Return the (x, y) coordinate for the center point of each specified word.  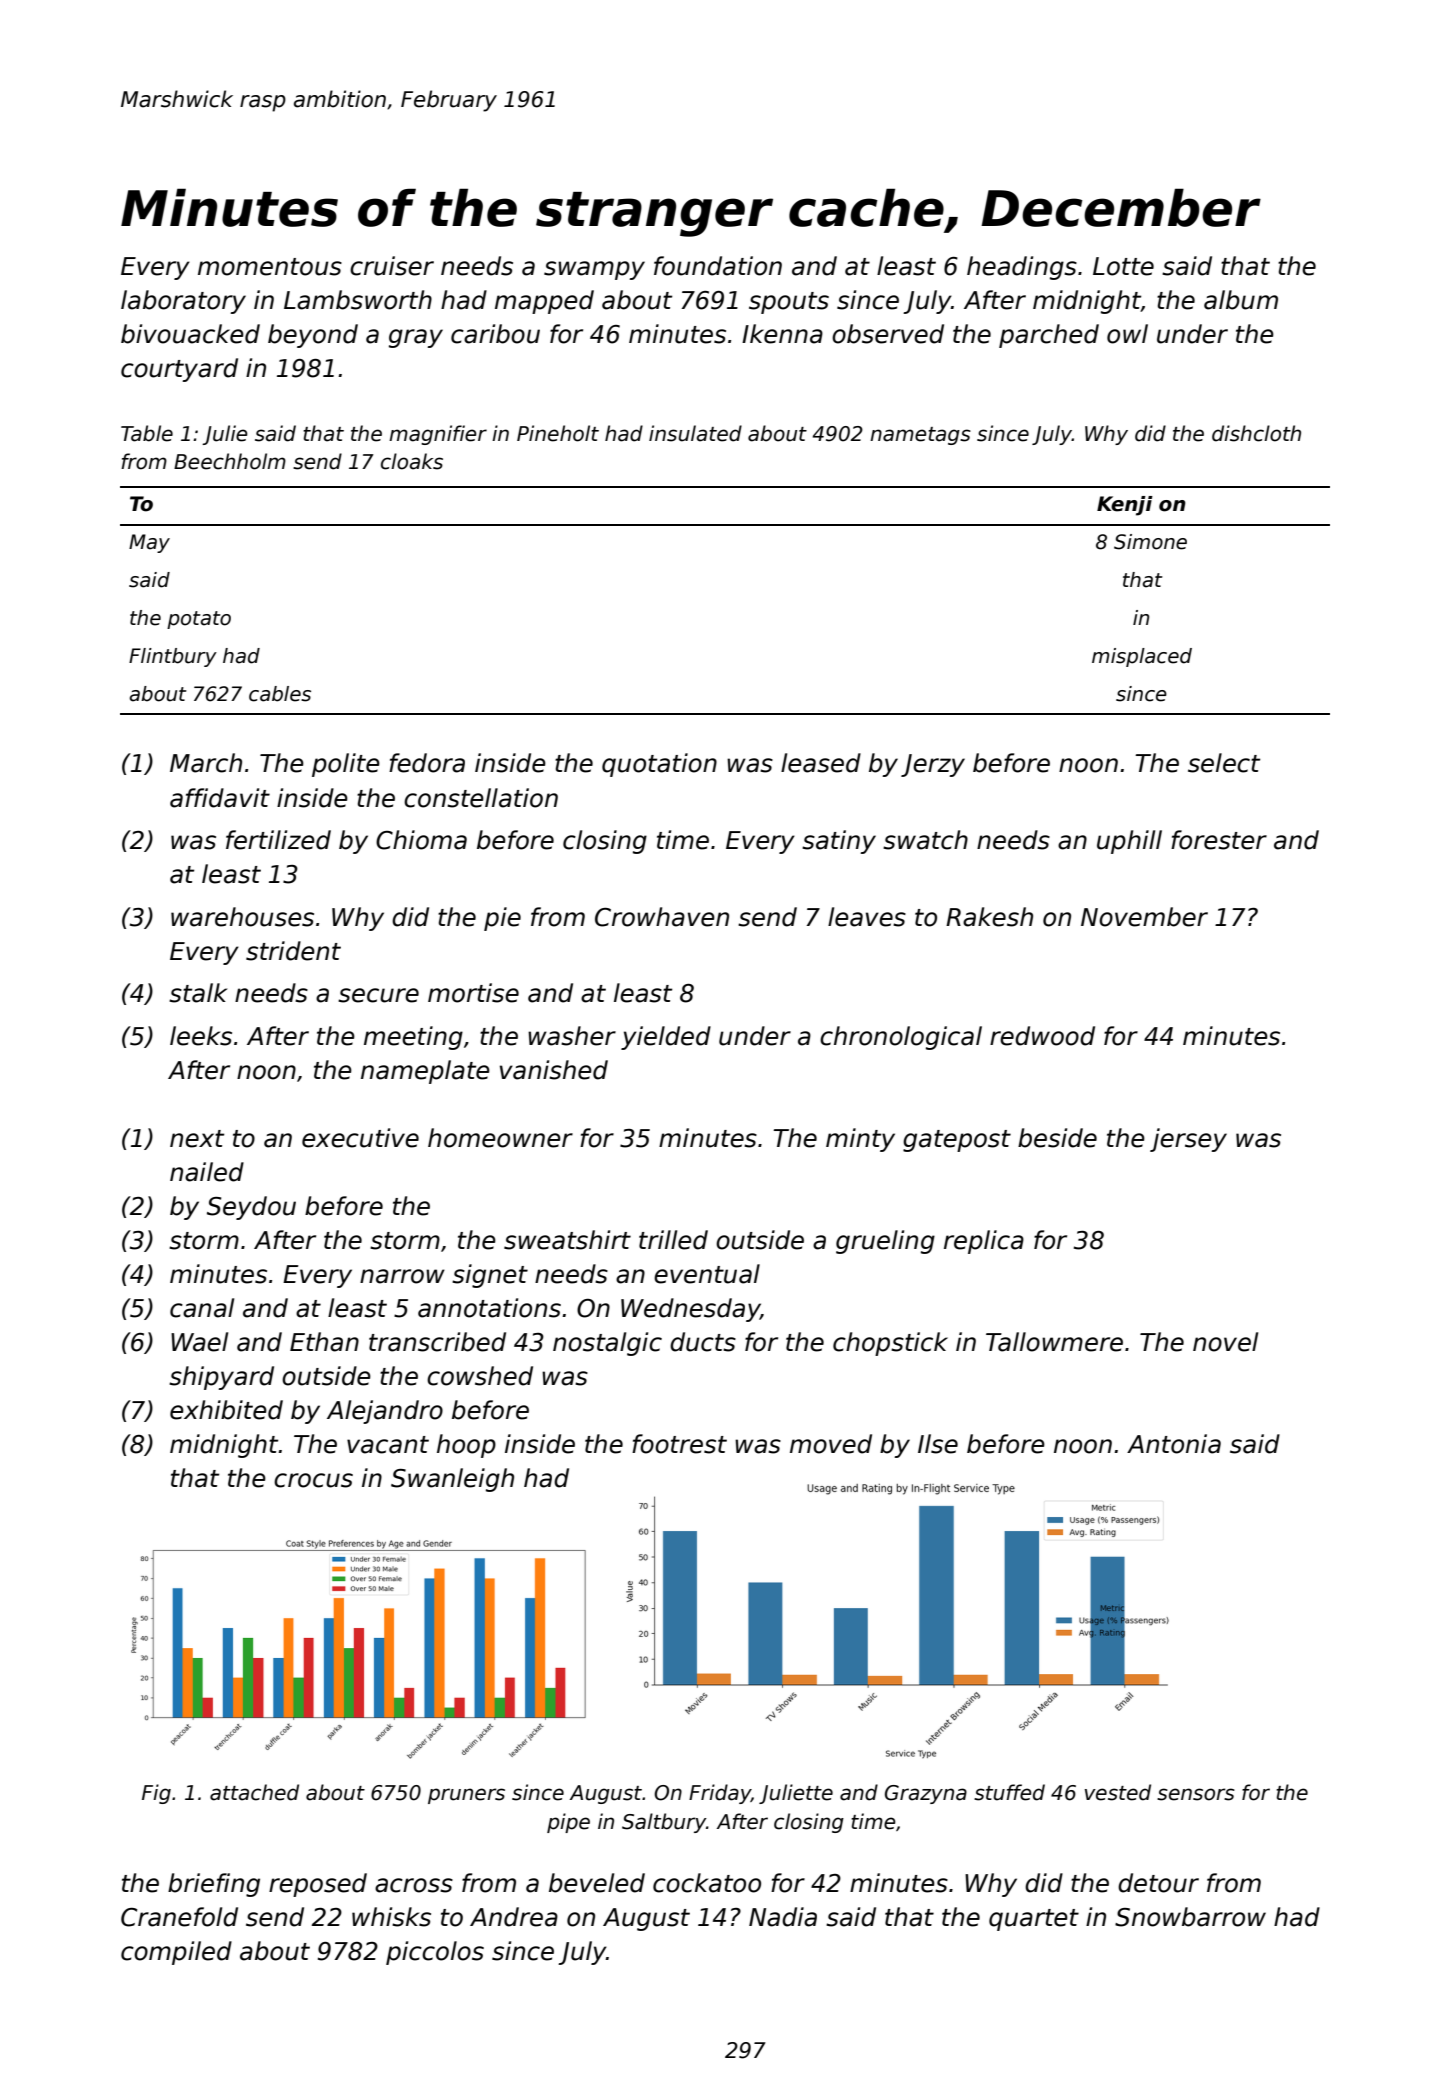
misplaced (1142, 657)
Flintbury (173, 657)
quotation (659, 765)
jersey (1188, 1140)
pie (502, 919)
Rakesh (989, 917)
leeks (201, 1036)
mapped (544, 302)
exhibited (226, 1410)
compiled (176, 1953)
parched (1049, 336)
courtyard (179, 370)
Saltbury (664, 1823)
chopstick (890, 1344)
